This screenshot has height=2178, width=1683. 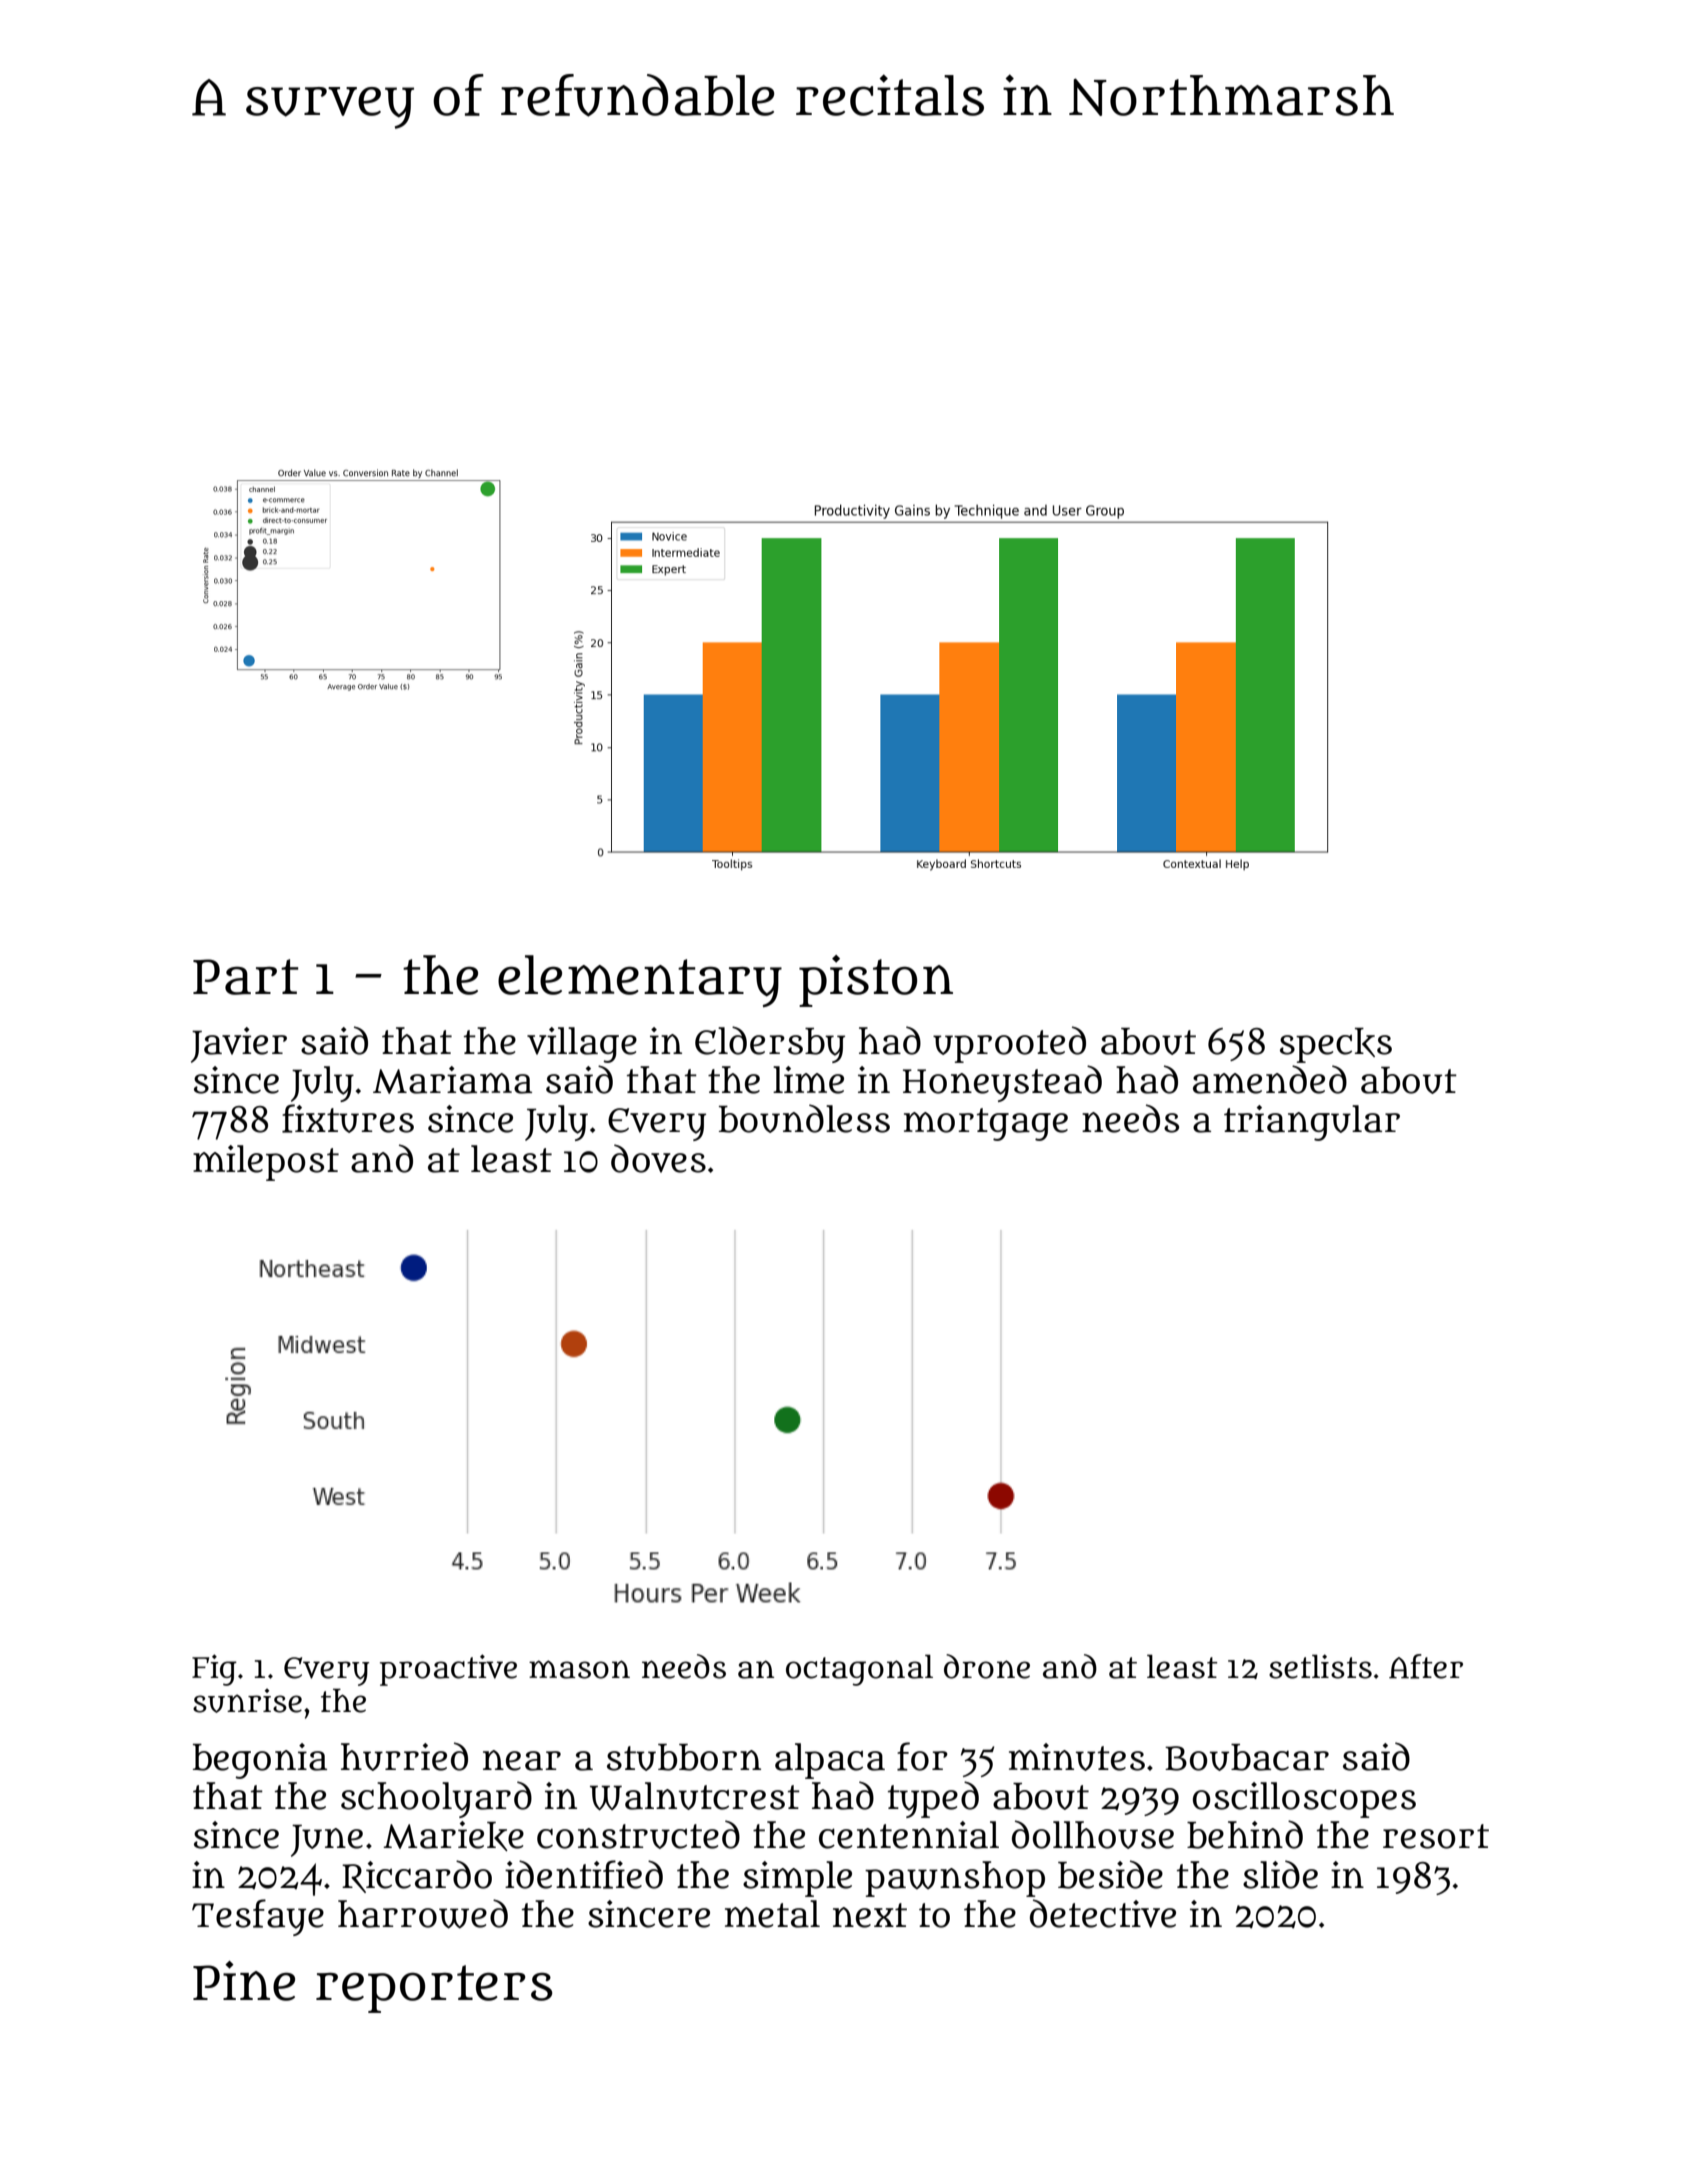 I want to click on proactive, so click(x=448, y=1670).
